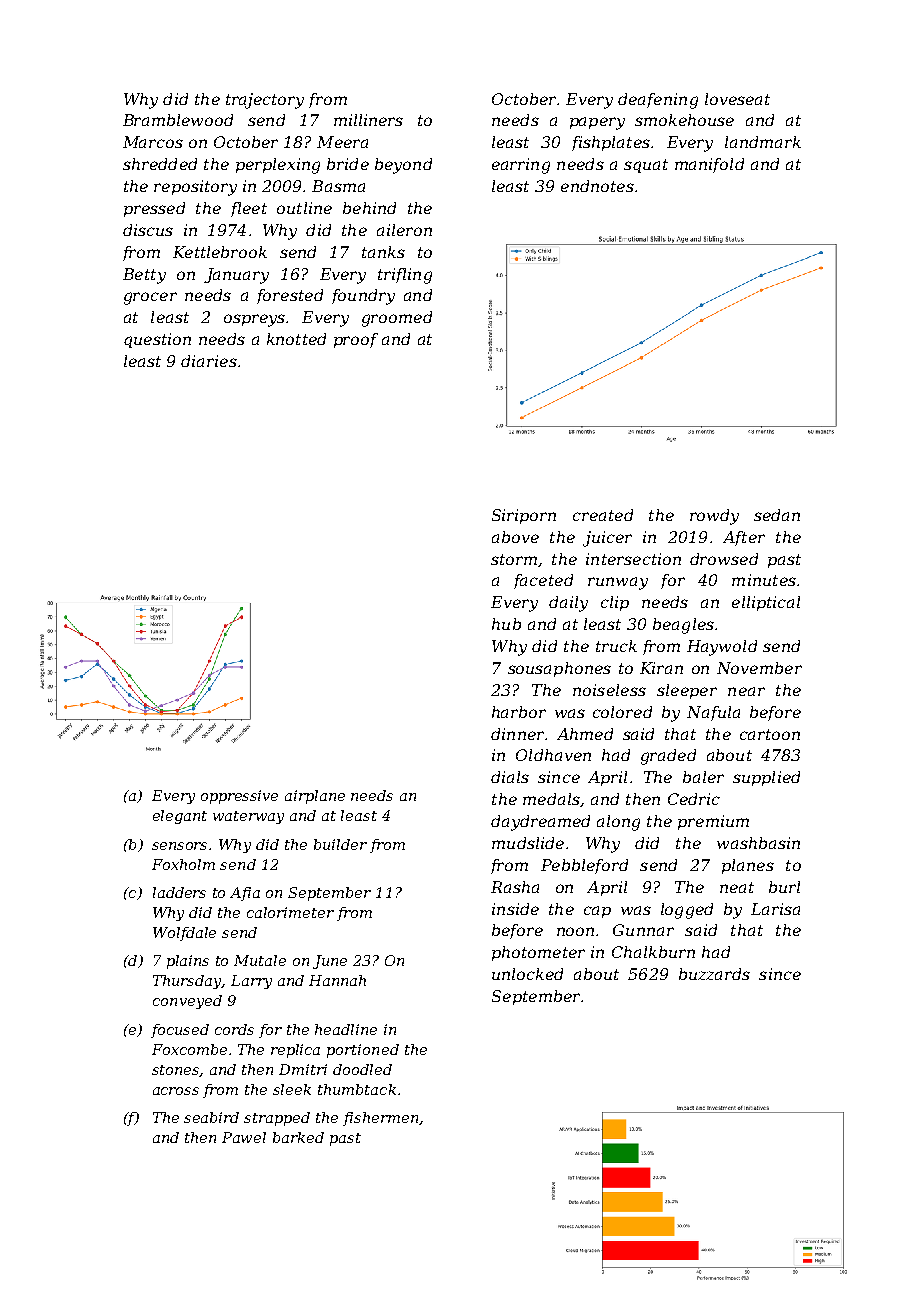  I want to click on harbor, so click(519, 712).
